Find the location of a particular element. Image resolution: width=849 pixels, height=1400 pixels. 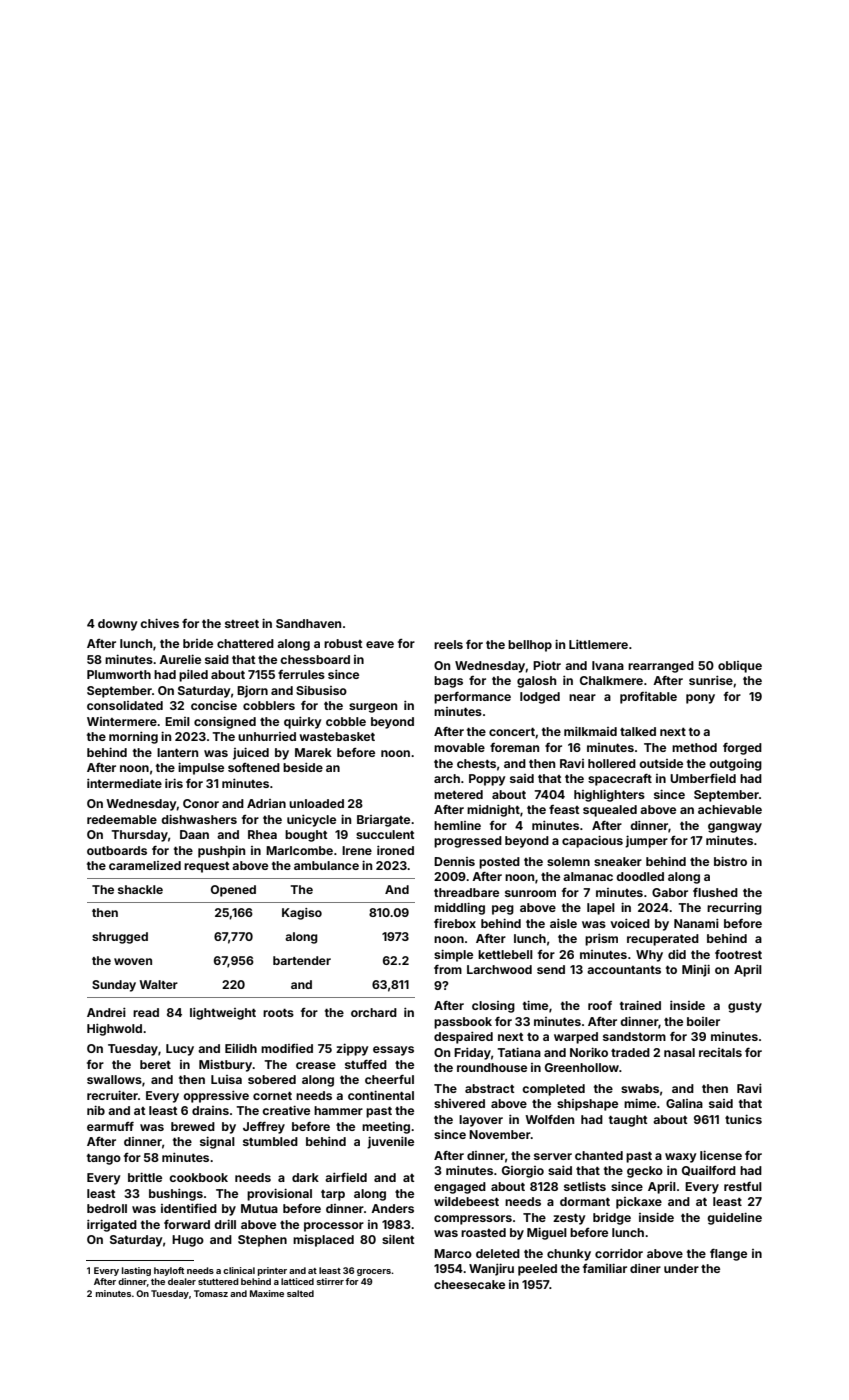

spacecraft is located at coordinates (620, 780).
